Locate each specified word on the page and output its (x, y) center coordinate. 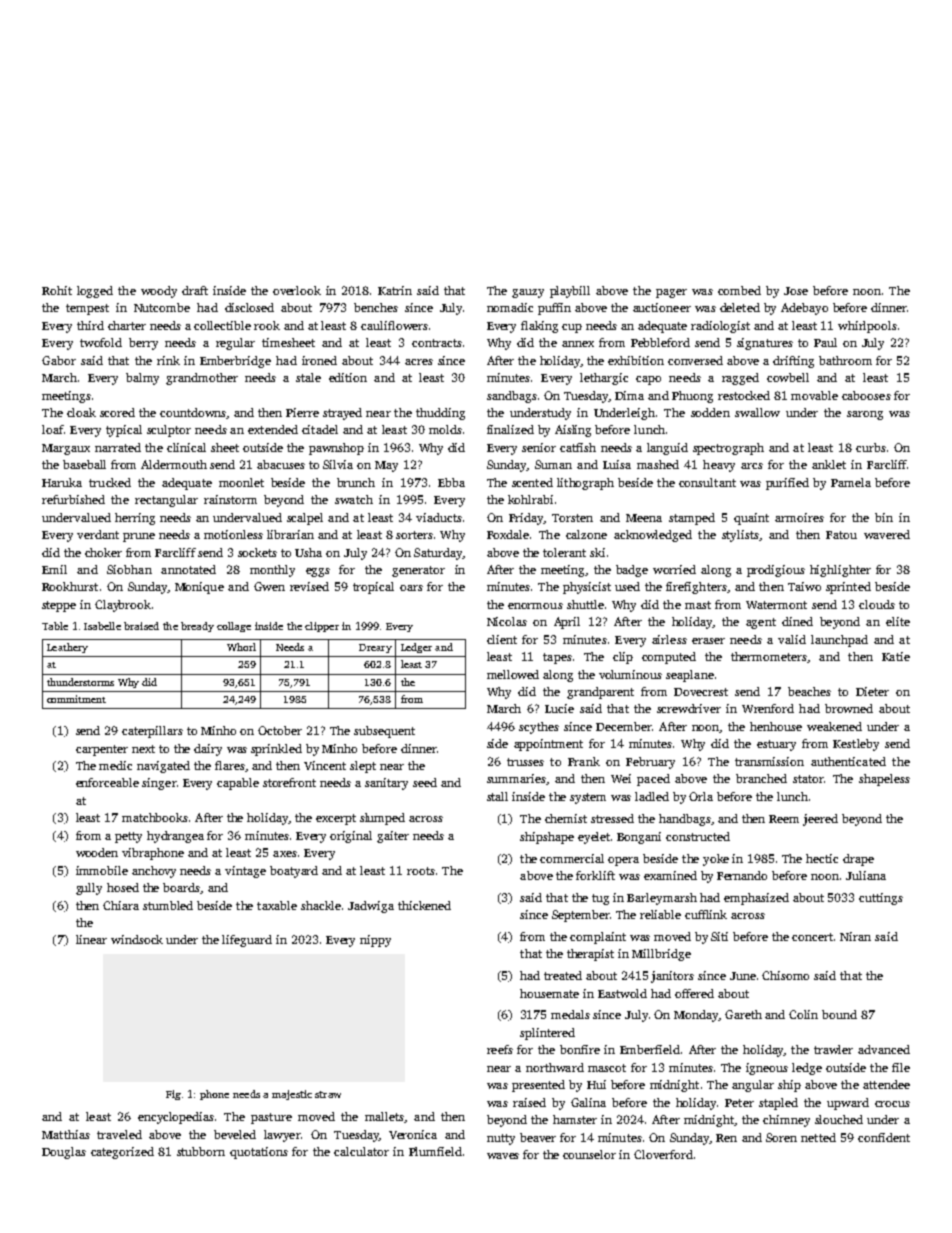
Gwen (269, 586)
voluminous (630, 674)
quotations (259, 1153)
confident (884, 1137)
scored (117, 412)
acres (419, 362)
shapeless (884, 780)
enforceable (107, 782)
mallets (384, 1116)
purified (787, 484)
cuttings (881, 899)
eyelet (594, 838)
